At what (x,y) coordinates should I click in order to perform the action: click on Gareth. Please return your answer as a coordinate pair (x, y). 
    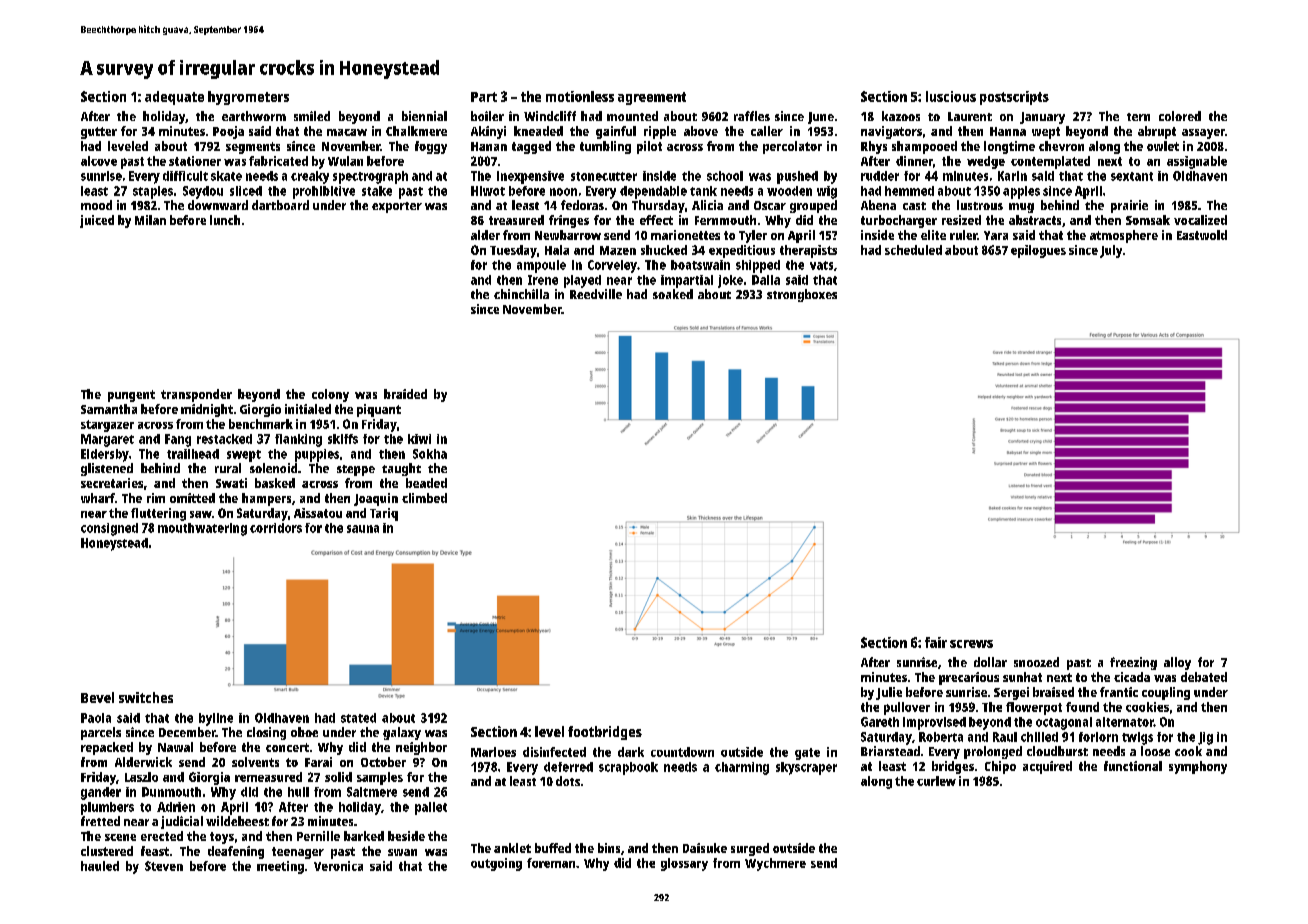
    Looking at the image, I should click on (880, 722).
